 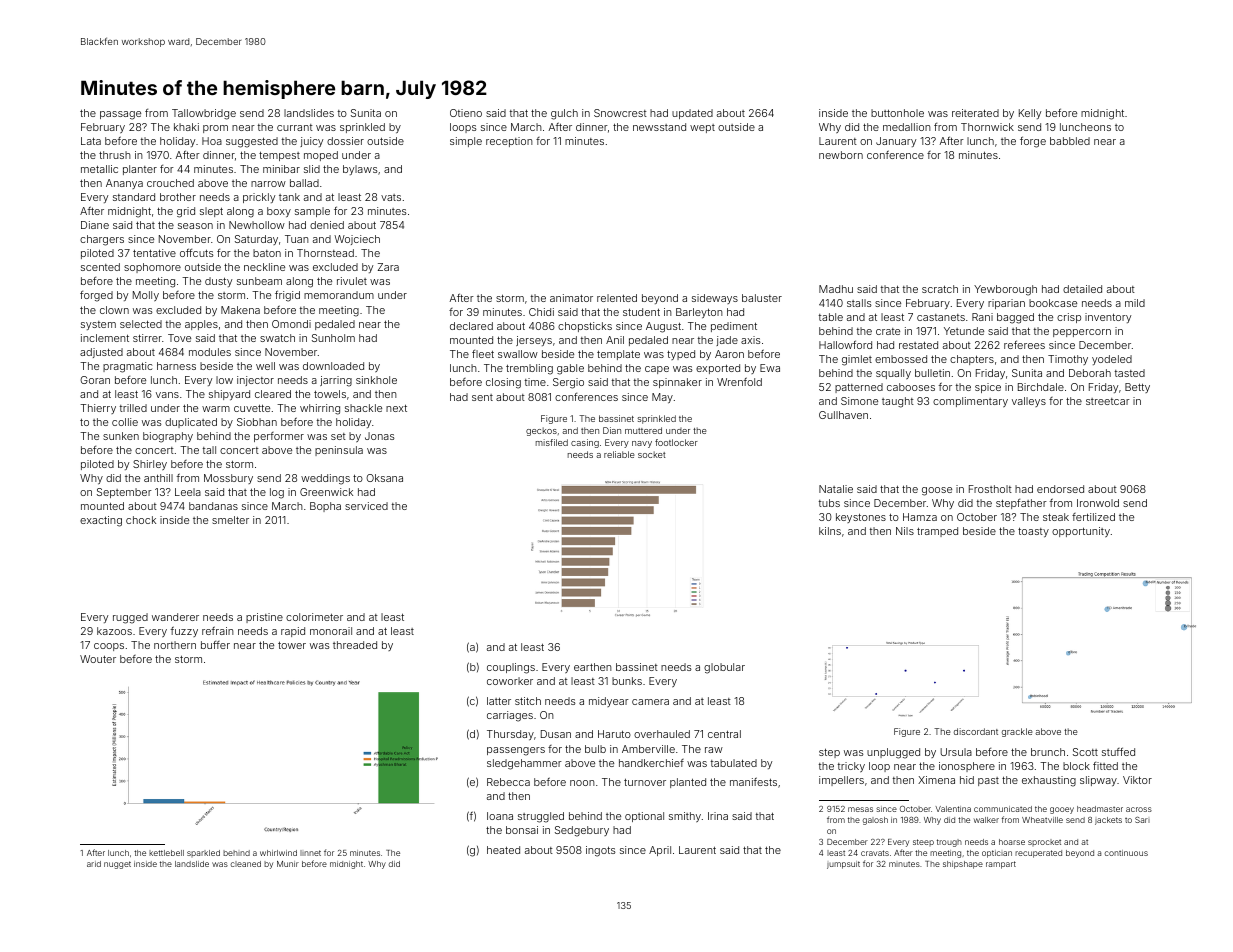 What do you see at coordinates (685, 817) in the image?
I see `smithy` at bounding box center [685, 817].
